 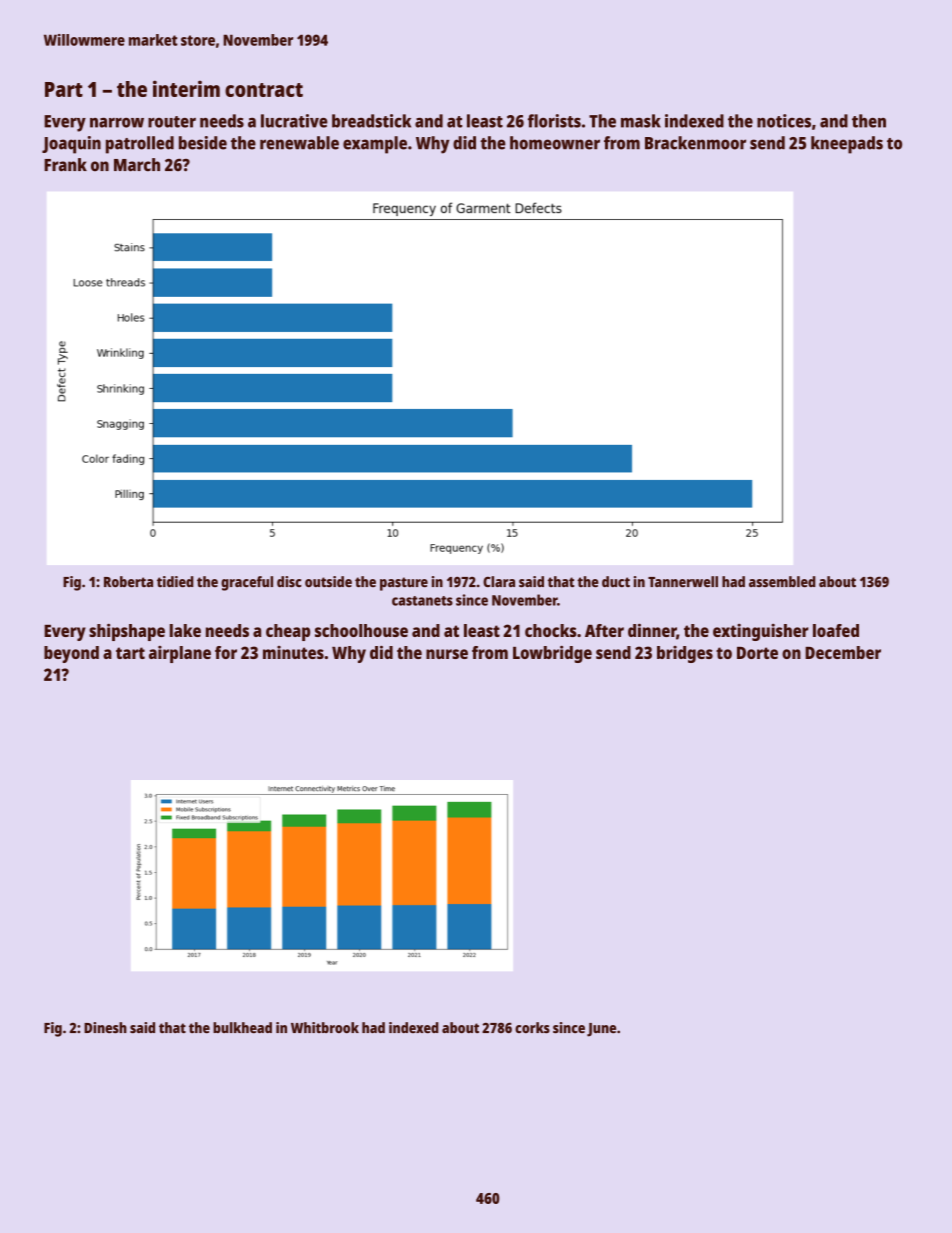 What do you see at coordinates (683, 582) in the screenshot?
I see `Tannerwell` at bounding box center [683, 582].
